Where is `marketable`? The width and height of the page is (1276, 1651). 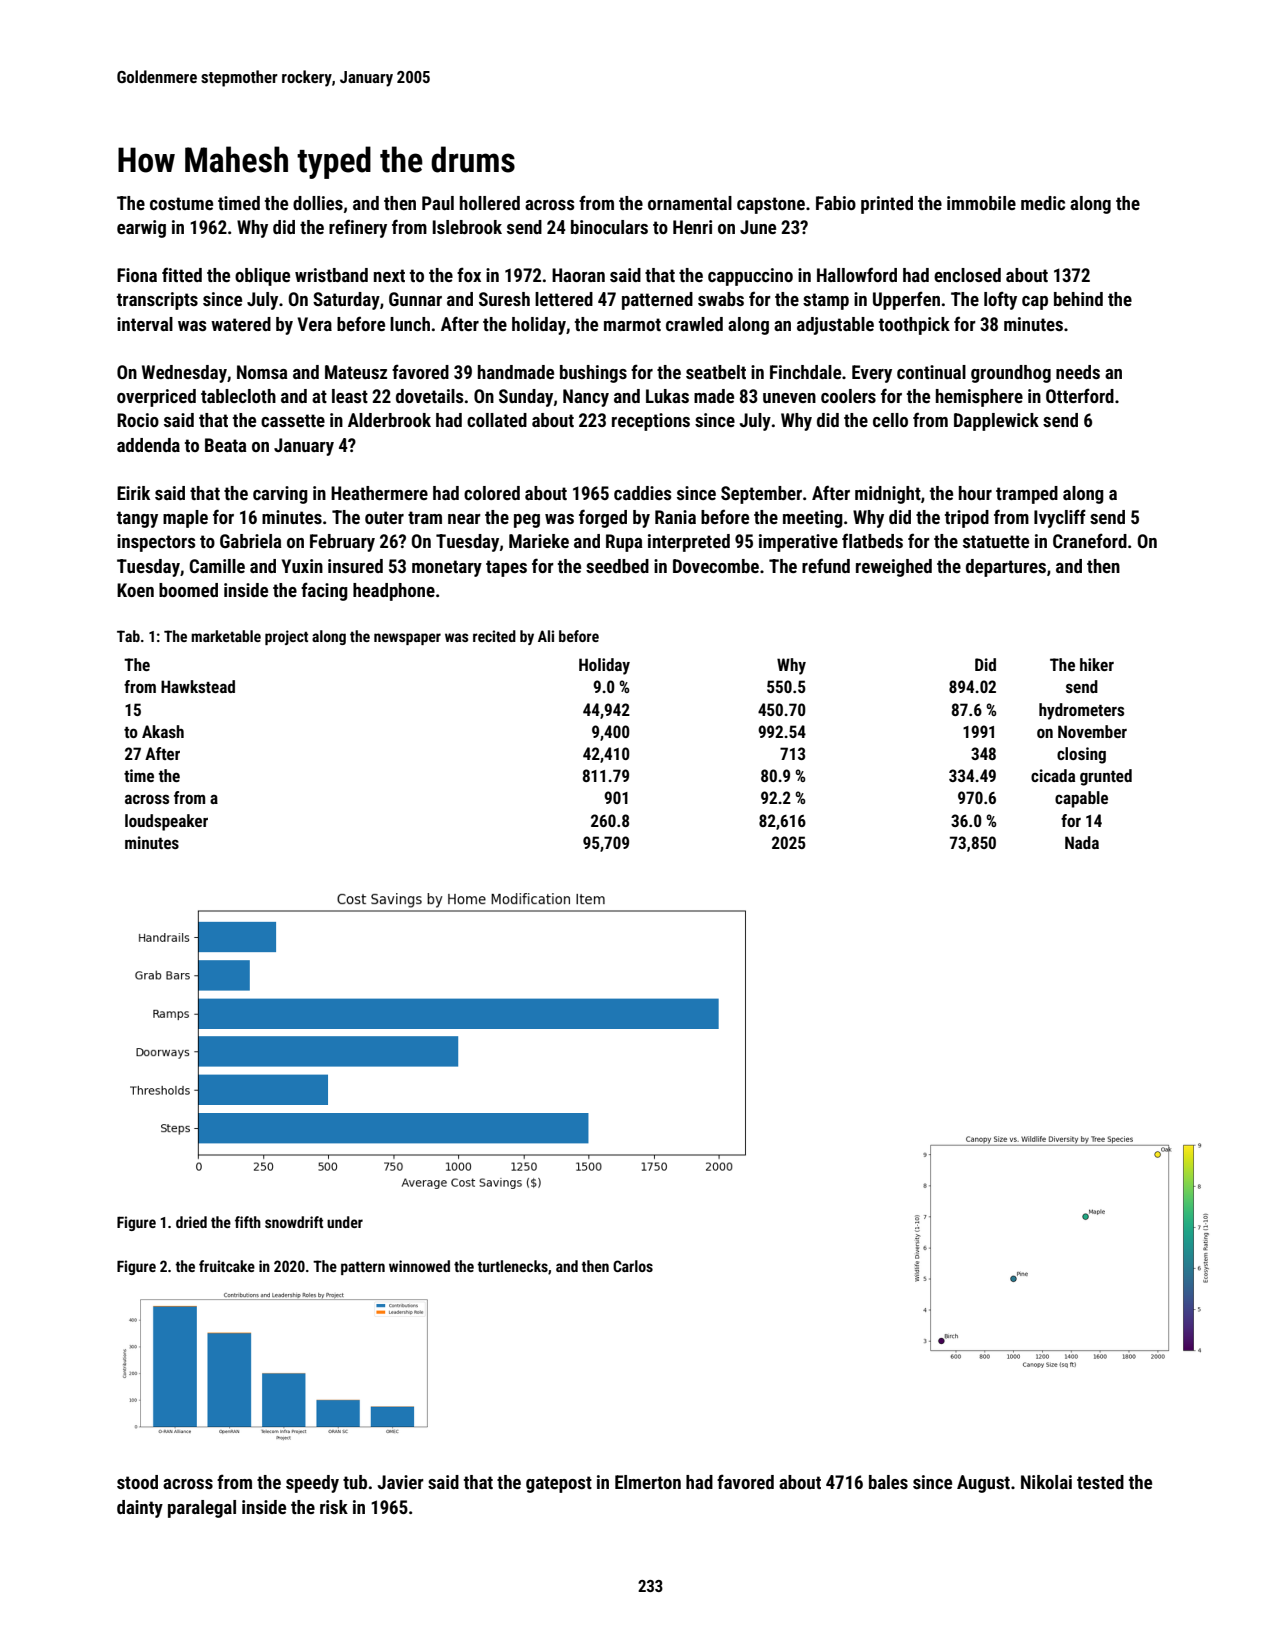
marketable is located at coordinates (226, 636).
